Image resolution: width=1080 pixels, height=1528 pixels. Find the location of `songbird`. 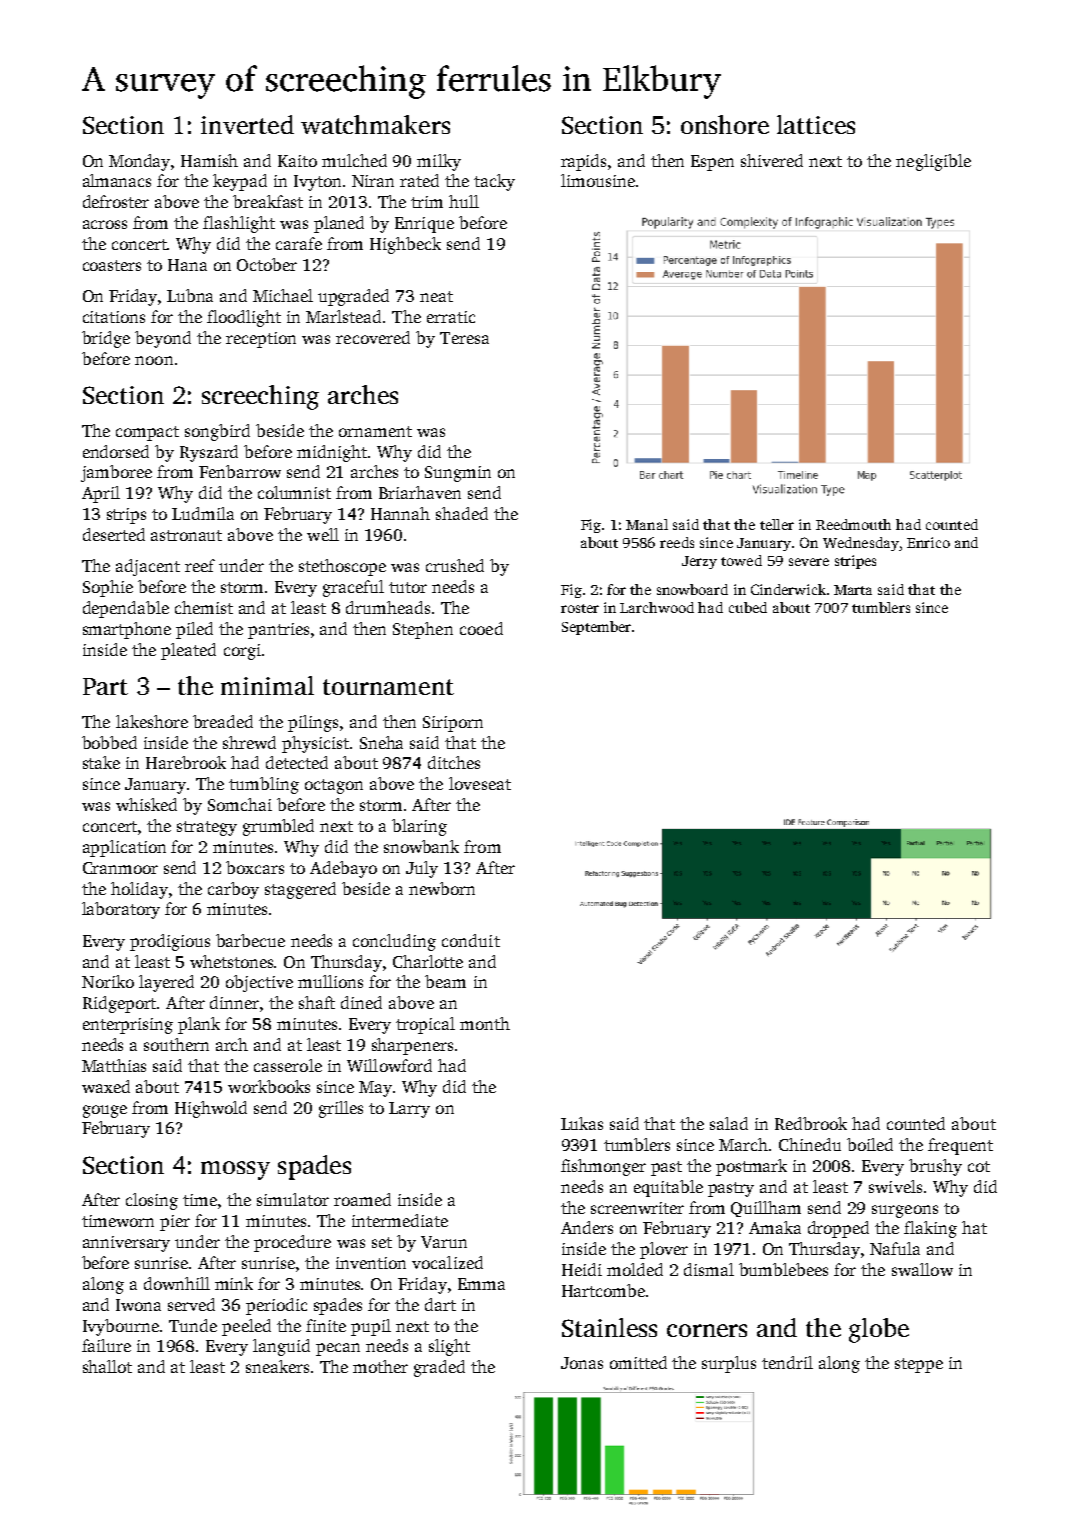

songbird is located at coordinates (217, 432).
